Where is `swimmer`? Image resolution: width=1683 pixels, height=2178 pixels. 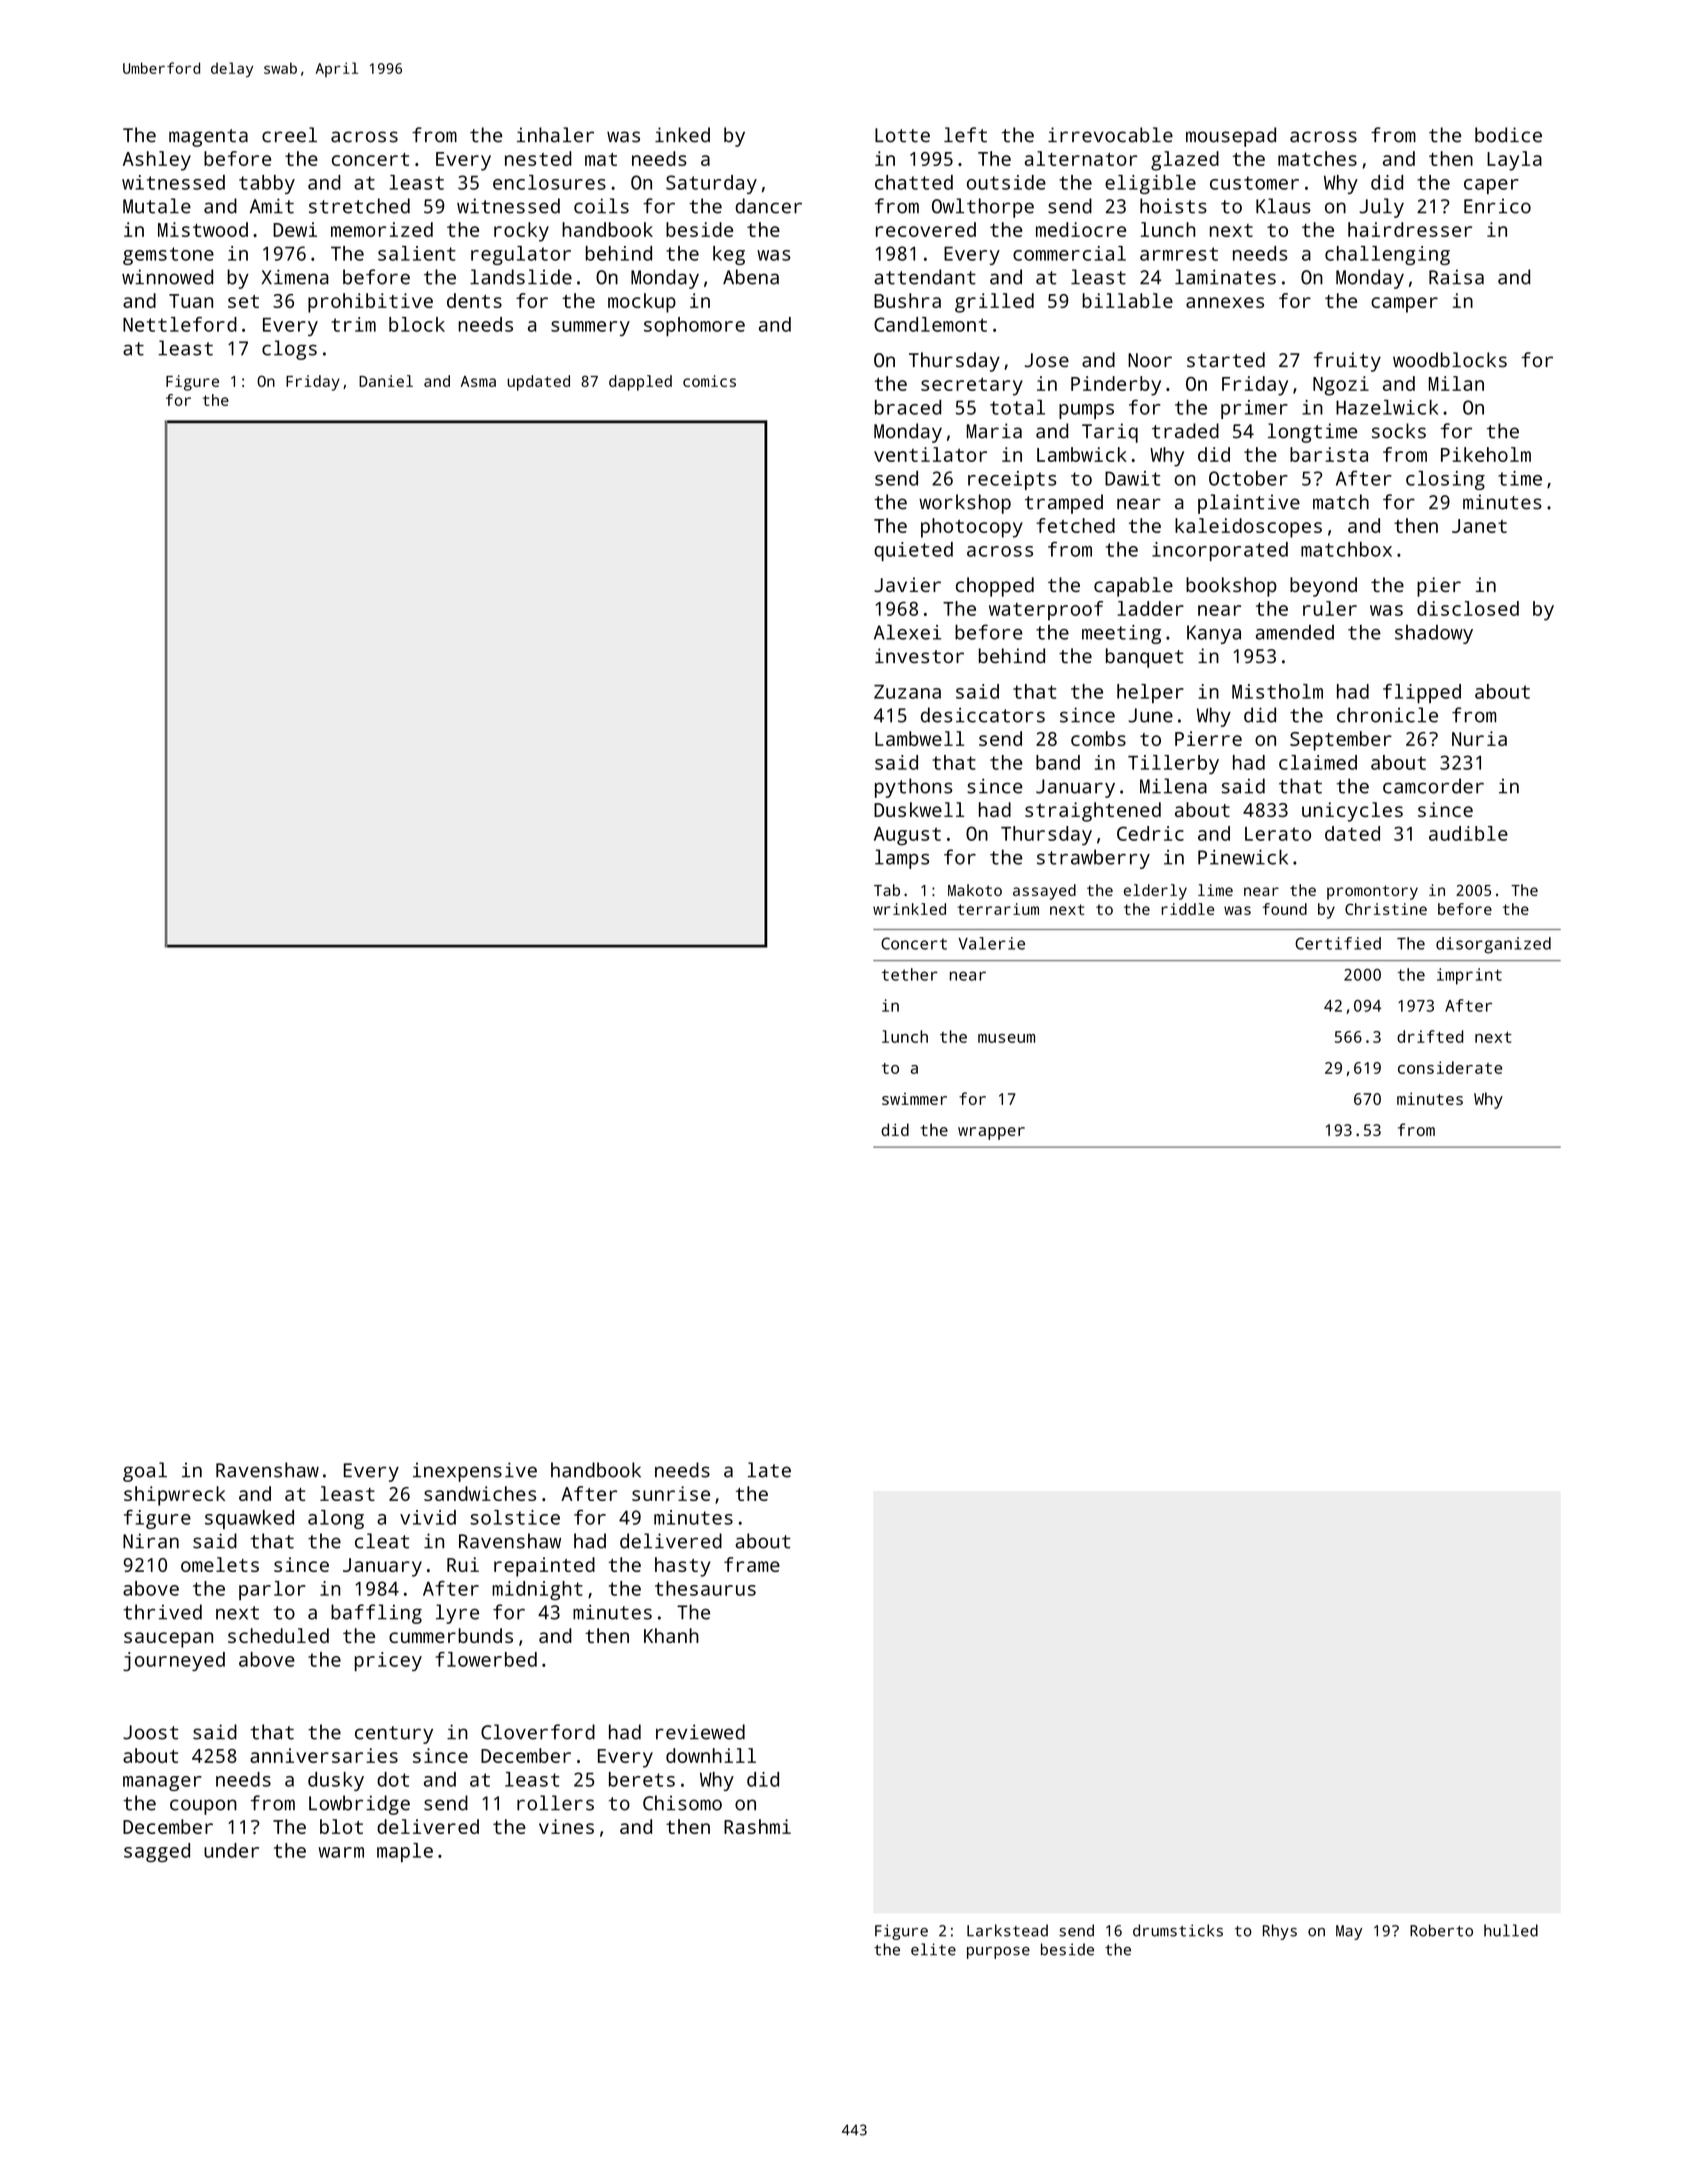 swimmer is located at coordinates (914, 1099).
